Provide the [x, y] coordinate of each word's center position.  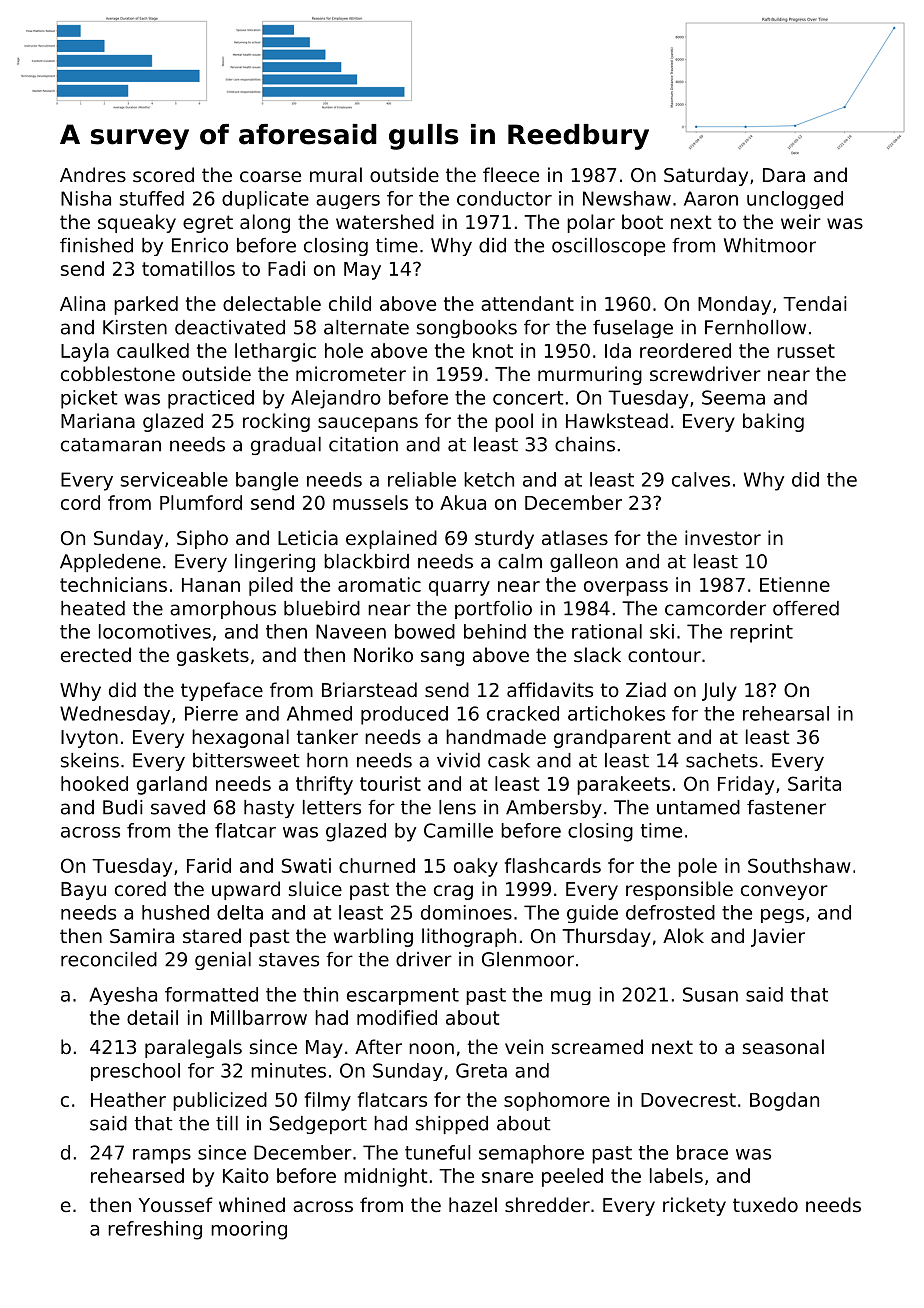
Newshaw [627, 198]
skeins [90, 760]
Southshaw [799, 865]
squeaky [137, 223]
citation [363, 444]
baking [773, 422]
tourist [390, 783]
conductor [504, 198]
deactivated [230, 327]
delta [240, 912]
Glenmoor [528, 959]
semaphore [531, 1154]
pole [697, 867]
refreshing [155, 1230]
